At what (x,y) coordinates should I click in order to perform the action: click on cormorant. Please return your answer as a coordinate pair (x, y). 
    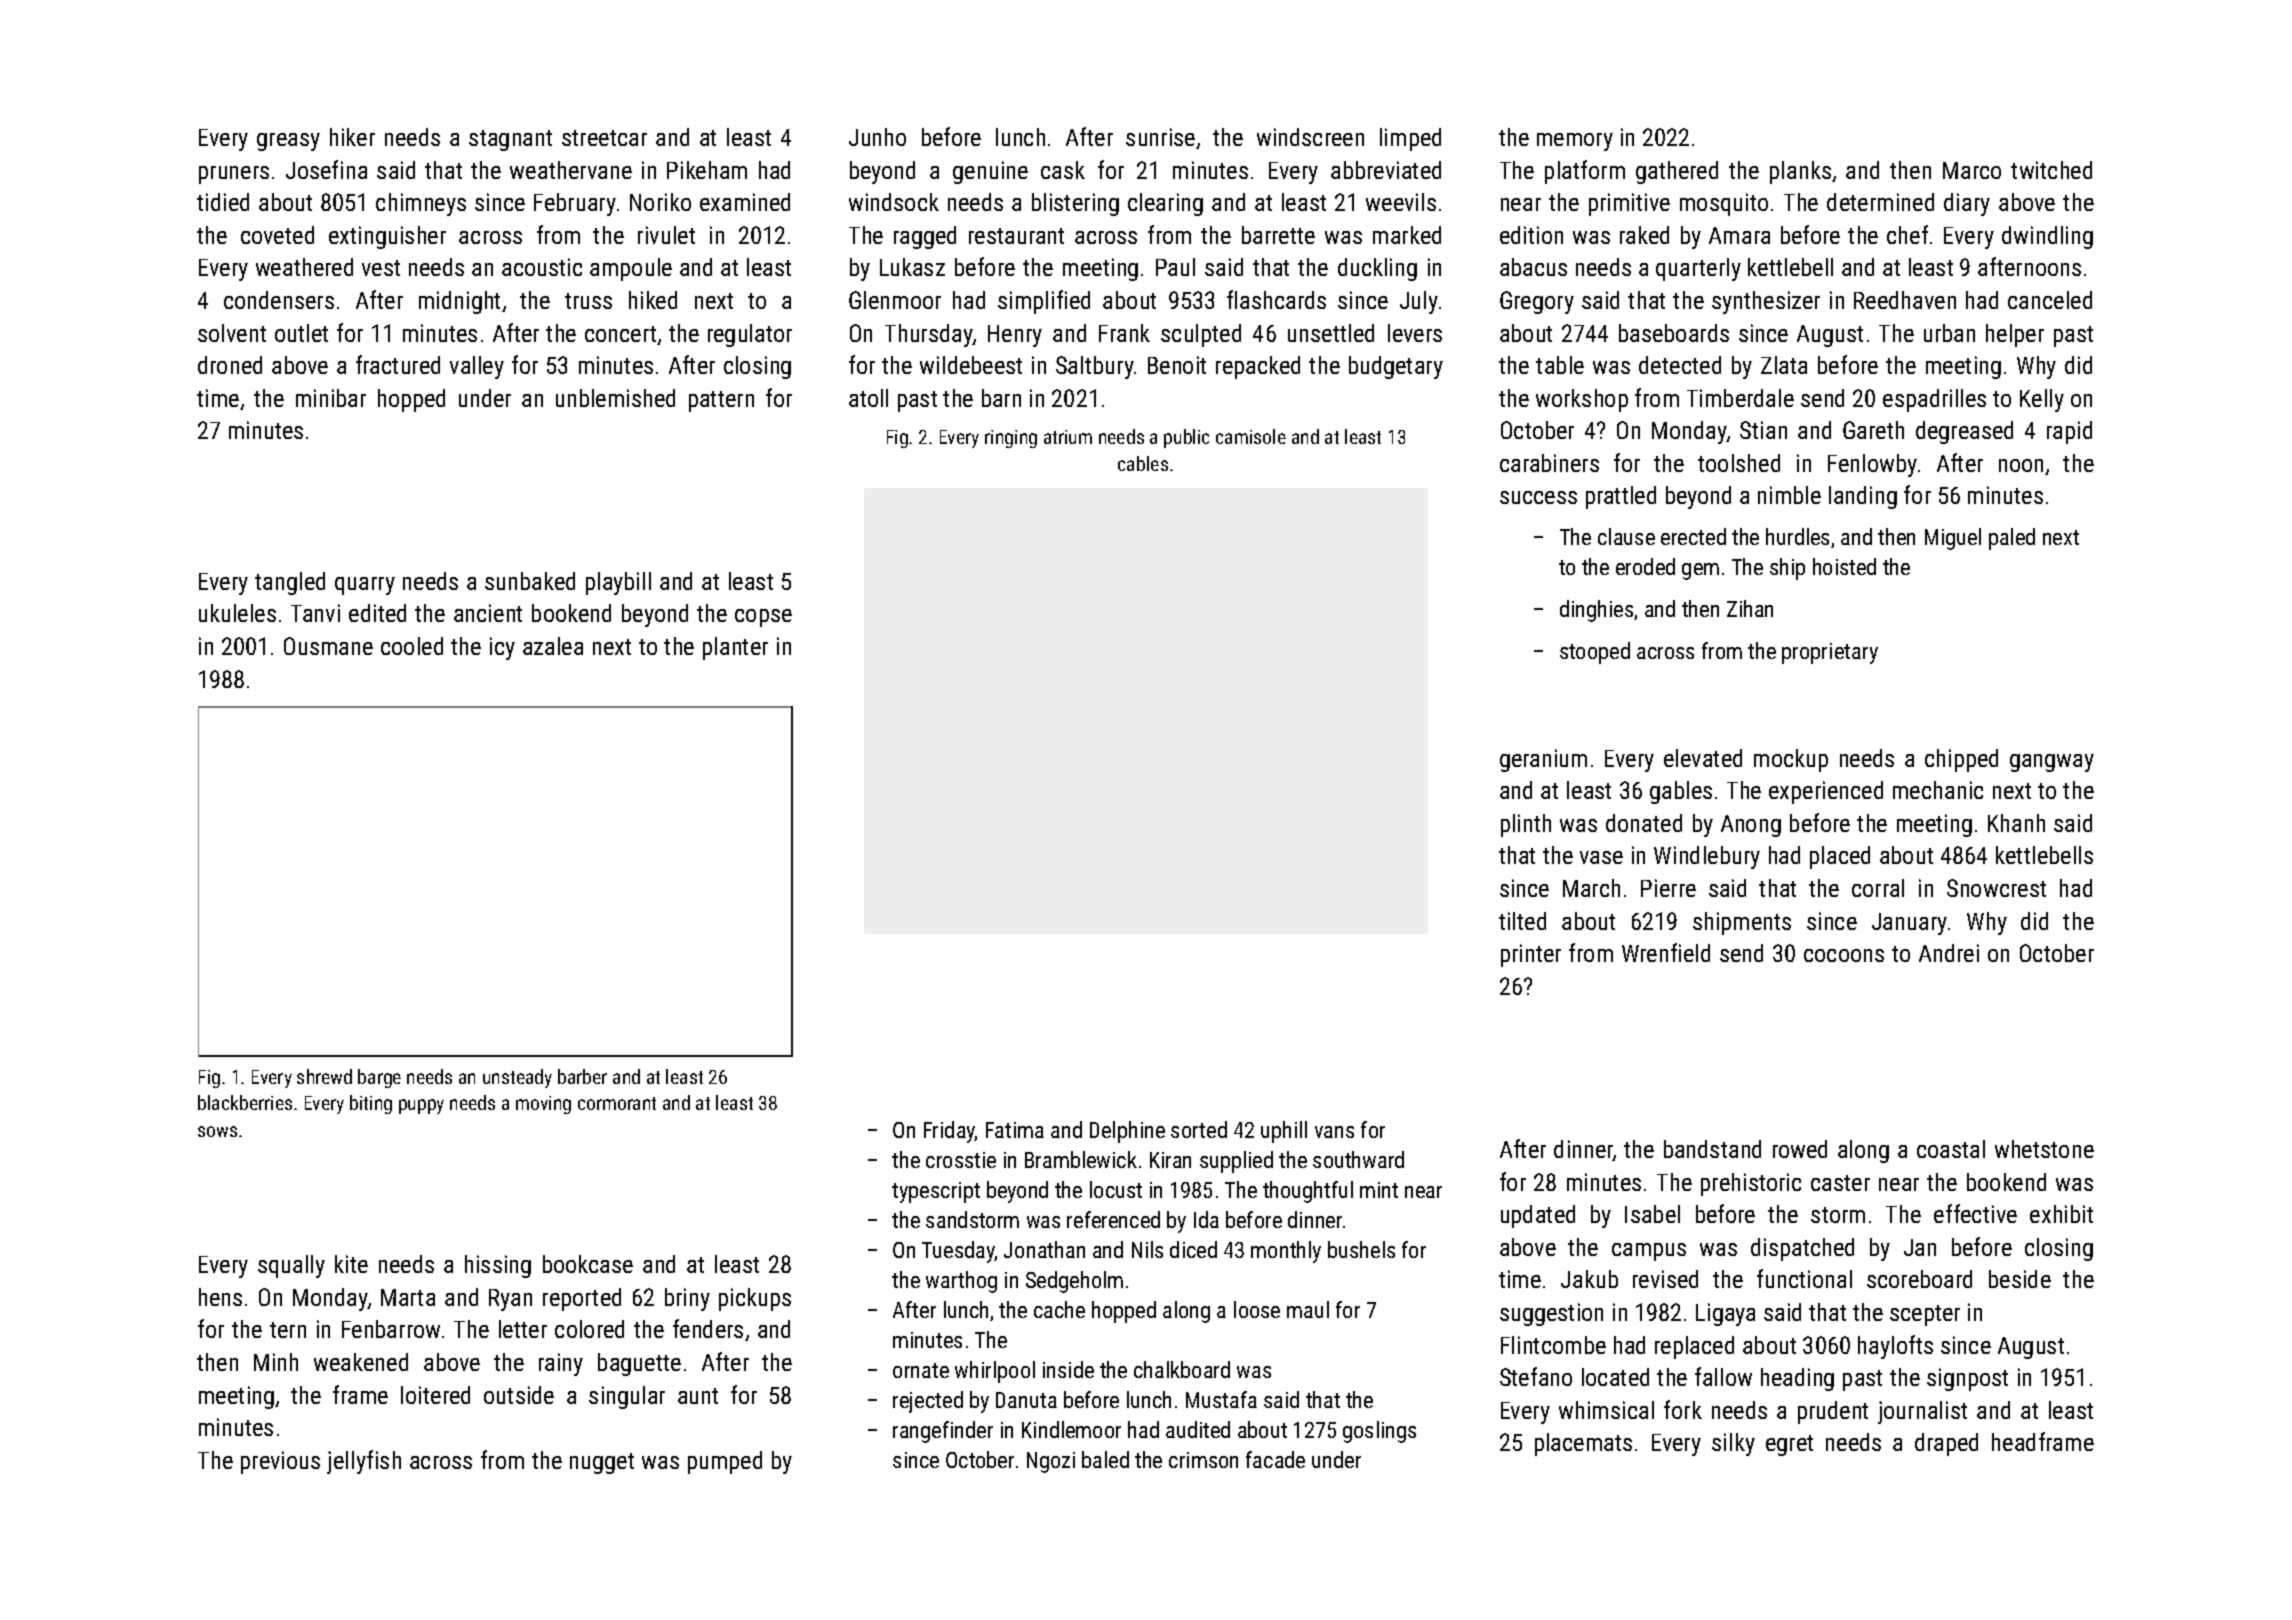
    Looking at the image, I should click on (617, 1103).
